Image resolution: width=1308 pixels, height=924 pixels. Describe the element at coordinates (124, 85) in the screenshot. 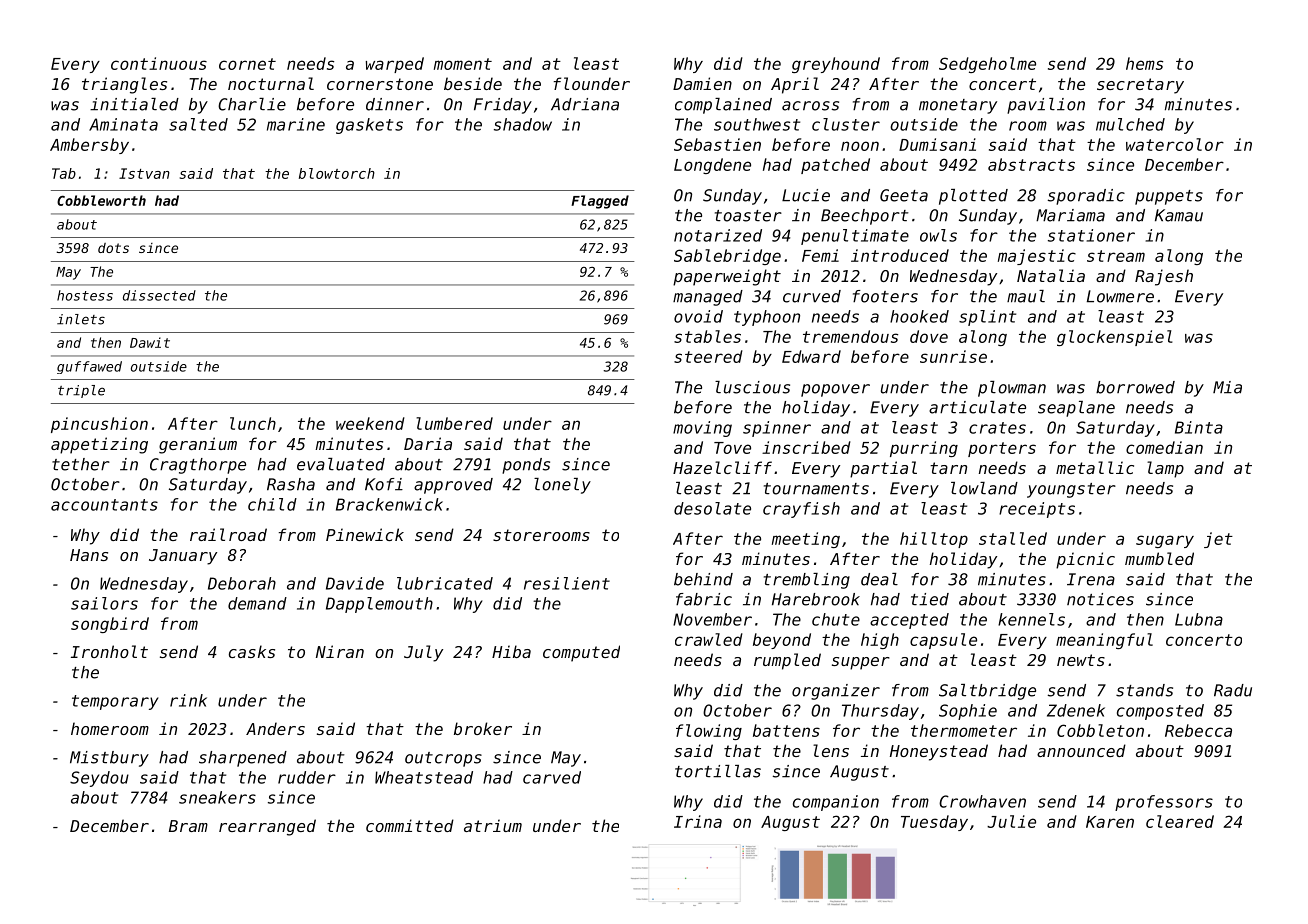

I see `triangles` at that location.
